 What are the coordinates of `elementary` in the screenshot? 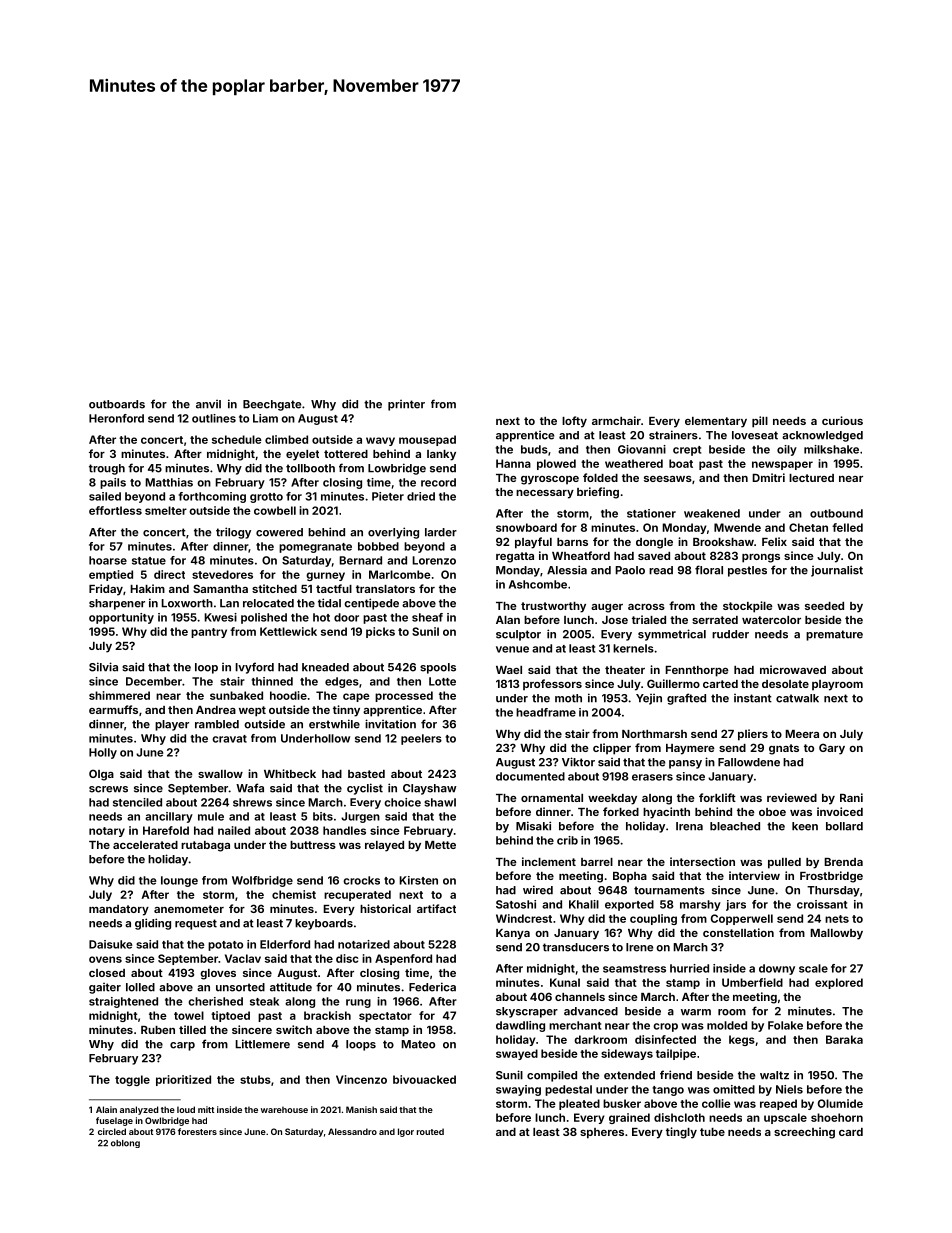 It's located at (716, 422).
